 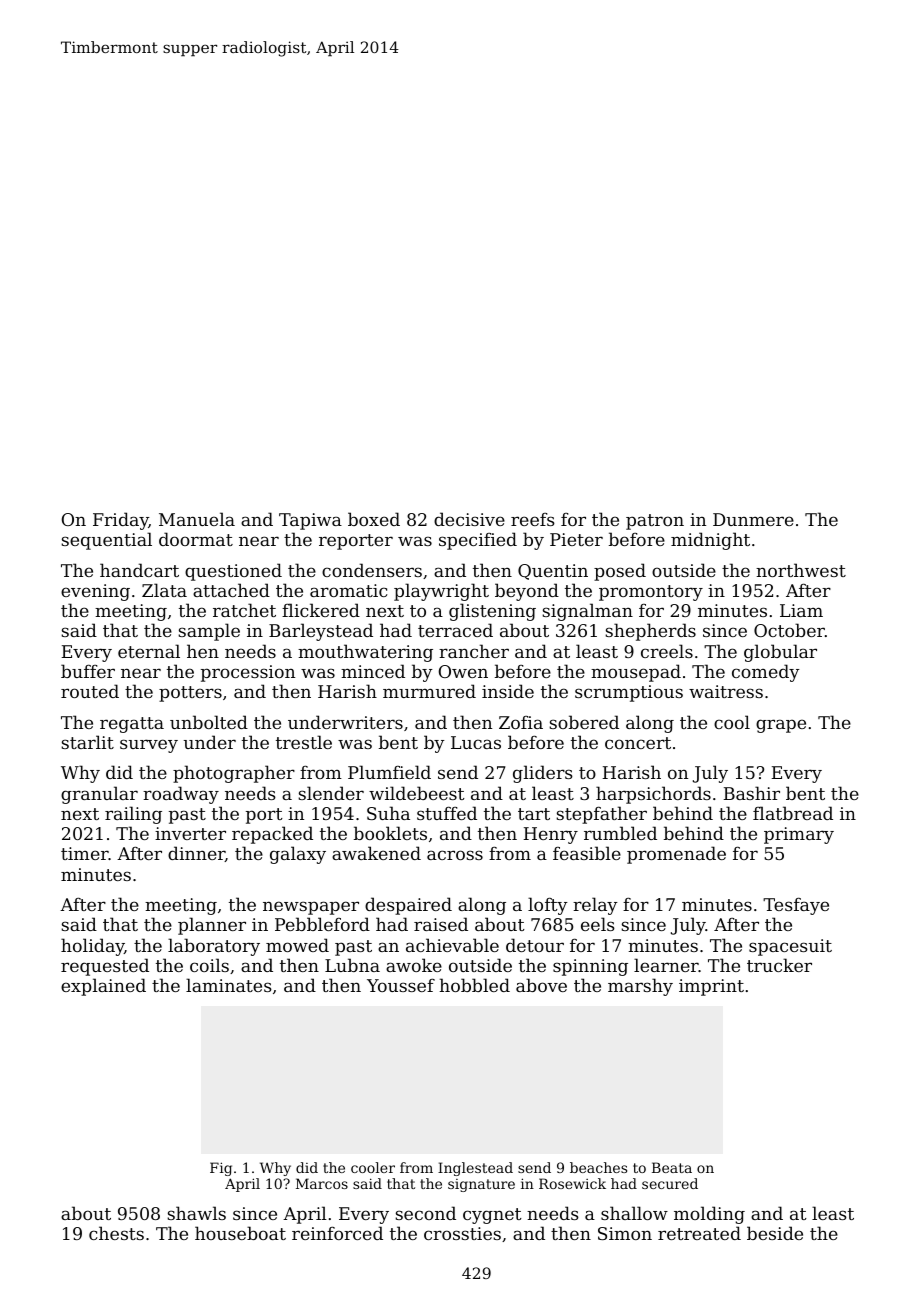 What do you see at coordinates (753, 519) in the screenshot?
I see `Dunmere` at bounding box center [753, 519].
